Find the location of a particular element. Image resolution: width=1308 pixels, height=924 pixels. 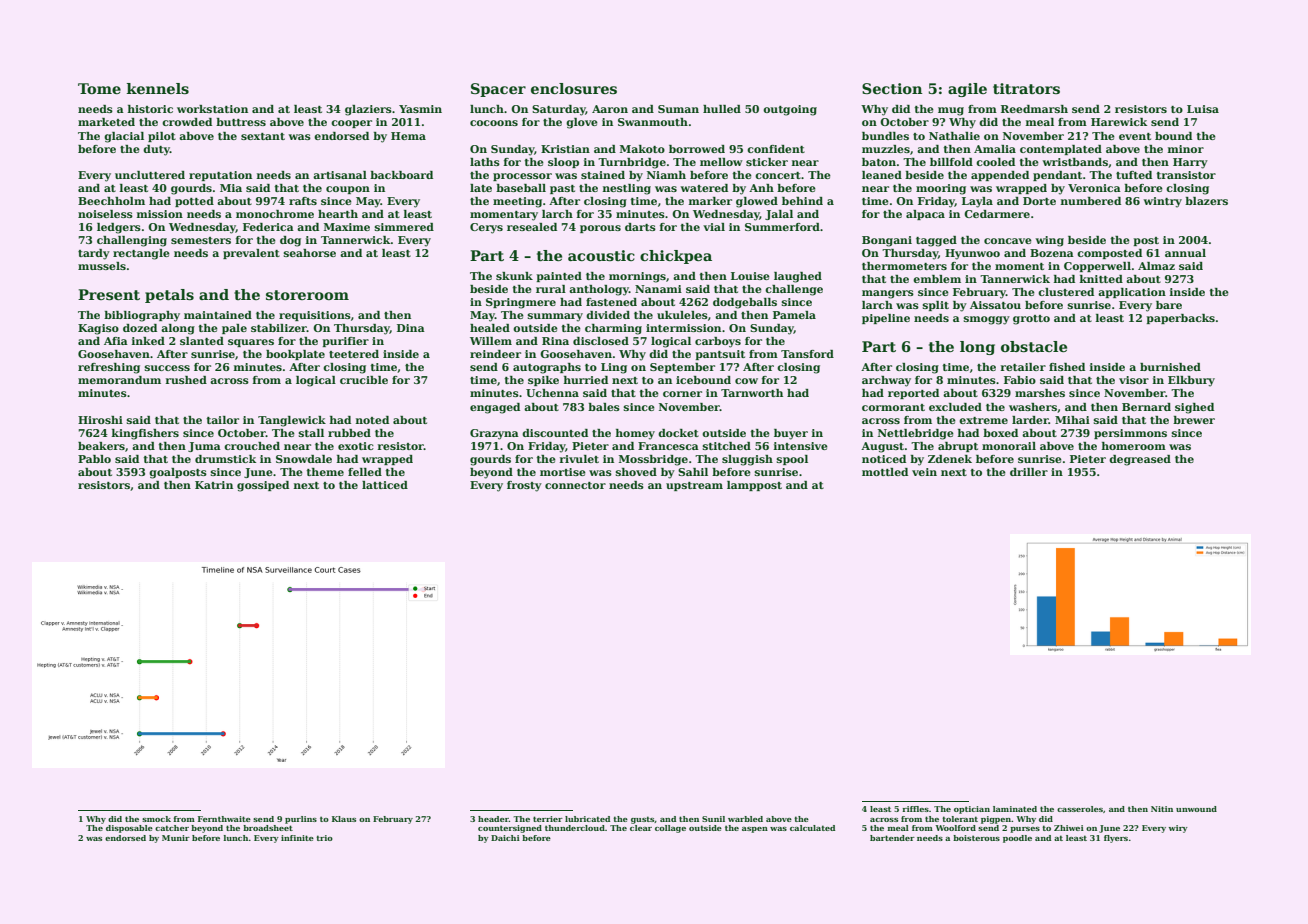

driller is located at coordinates (1029, 472).
